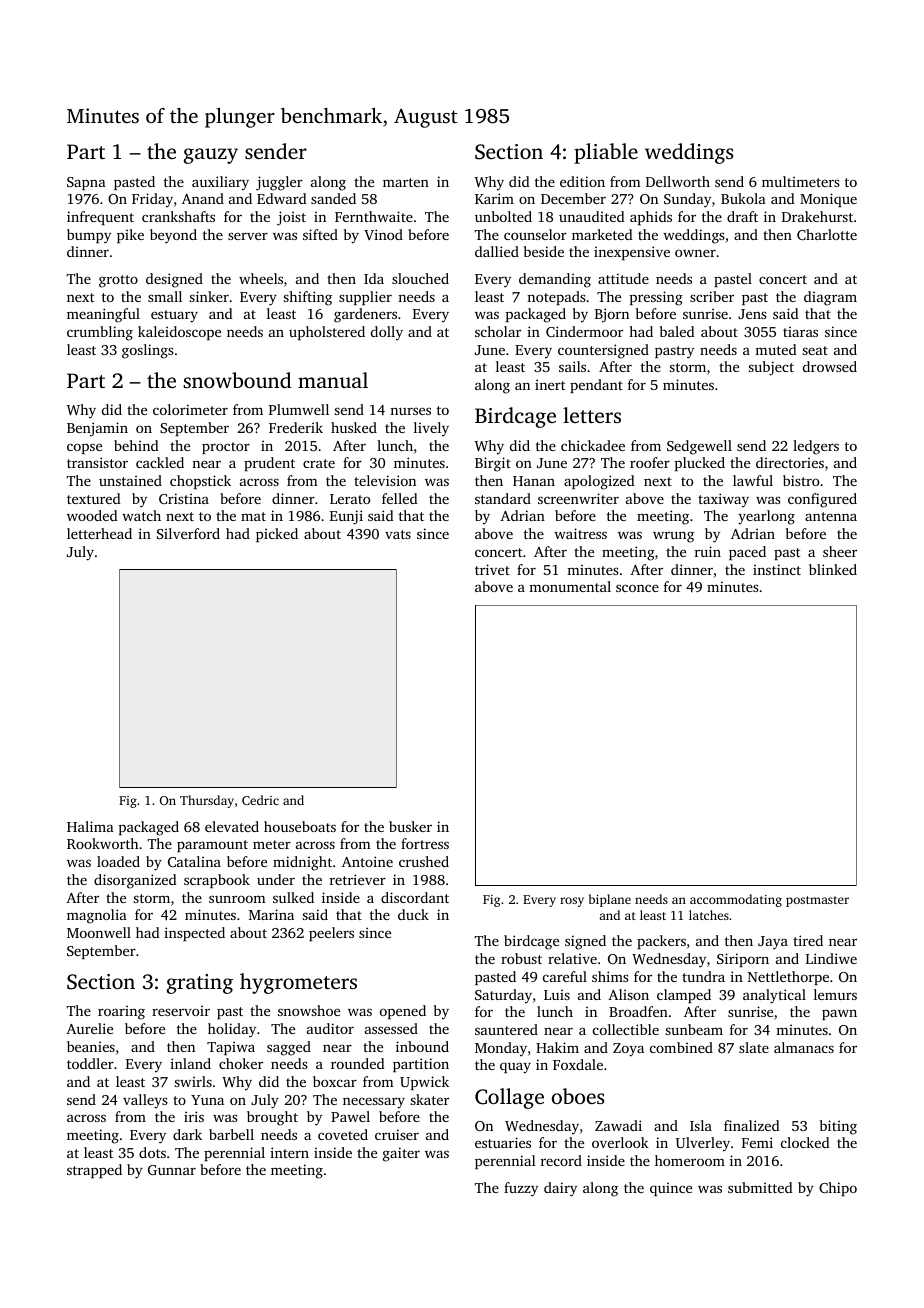 This screenshot has width=924, height=1308. I want to click on fortress, so click(425, 843).
